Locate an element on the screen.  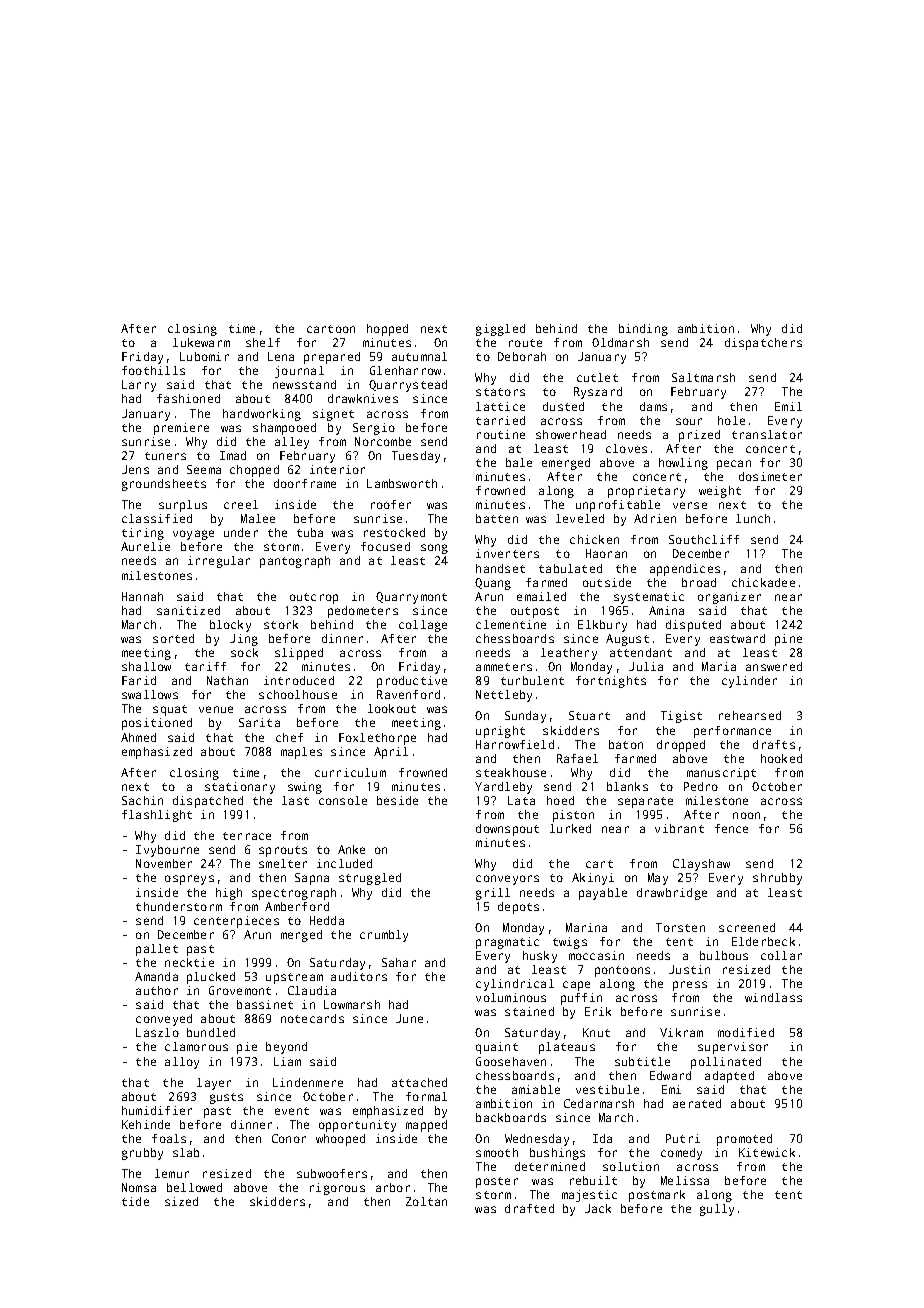
leathery is located at coordinates (569, 654).
